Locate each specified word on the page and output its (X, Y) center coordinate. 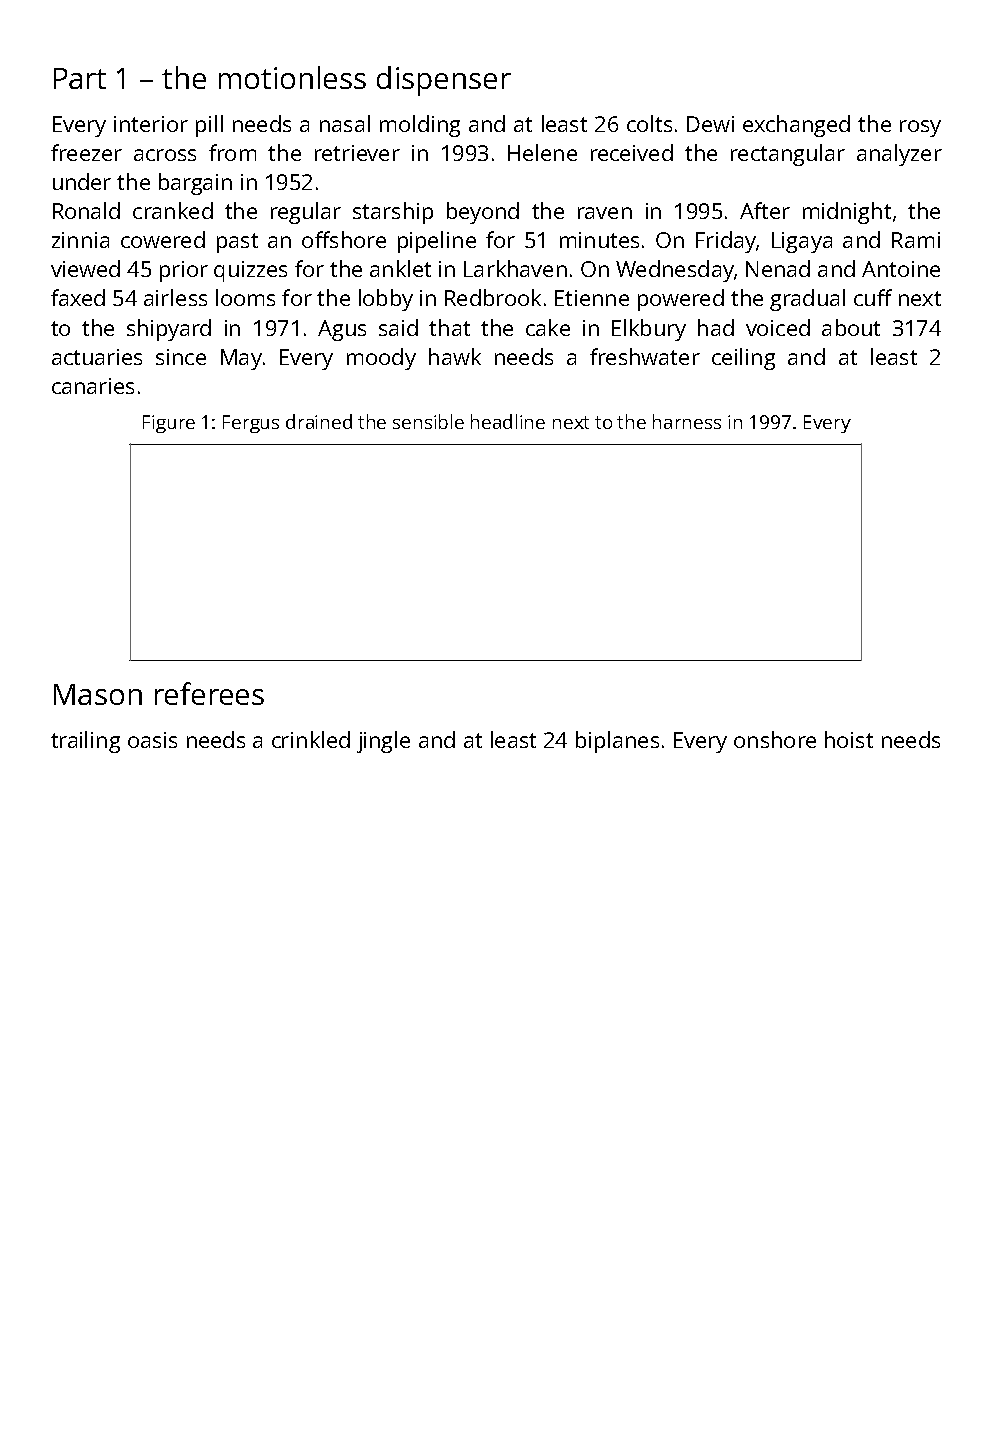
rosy (920, 128)
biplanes (617, 742)
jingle (383, 742)
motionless (292, 77)
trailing (85, 742)
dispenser (444, 81)
